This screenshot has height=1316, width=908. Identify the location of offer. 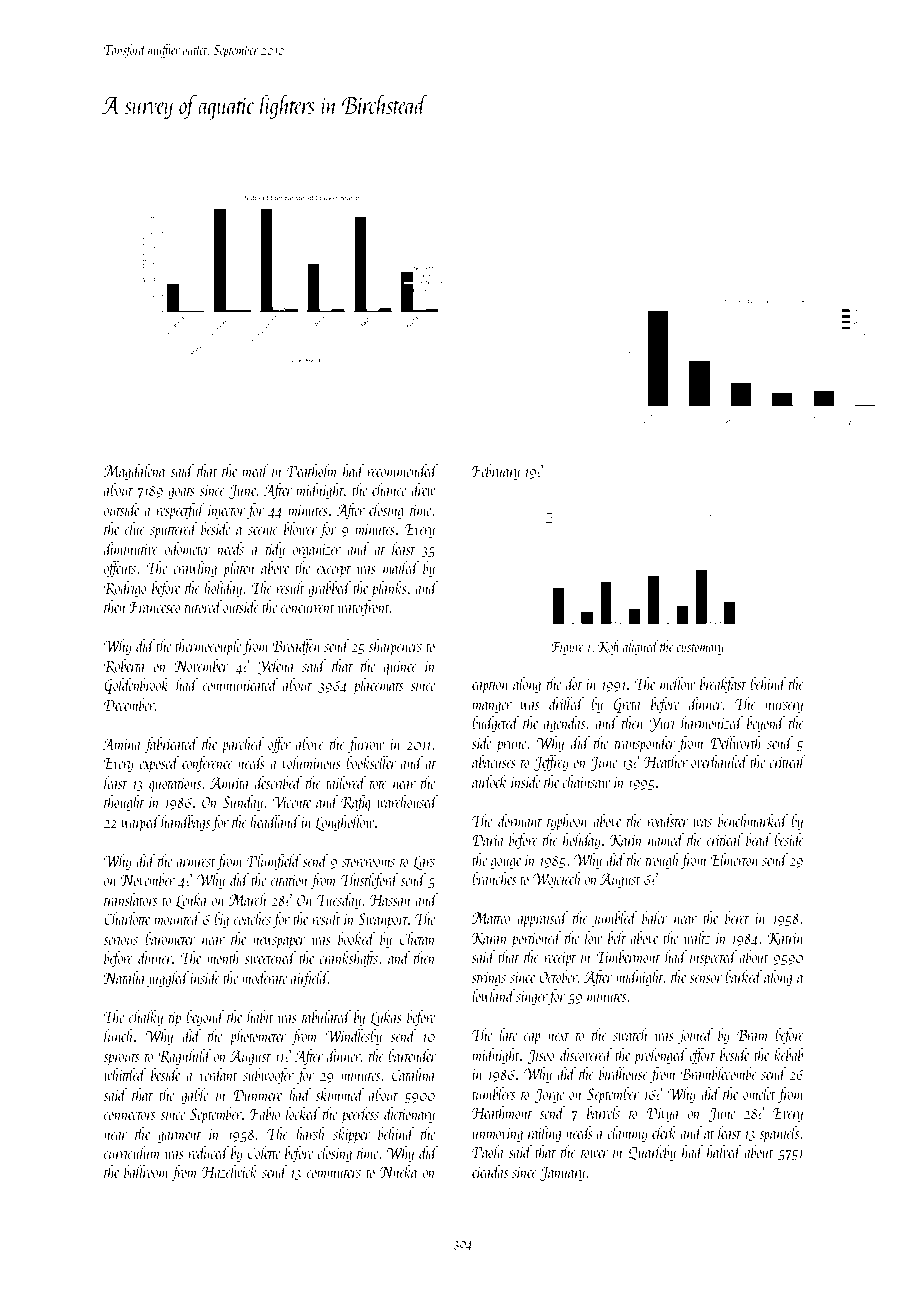
(279, 745).
